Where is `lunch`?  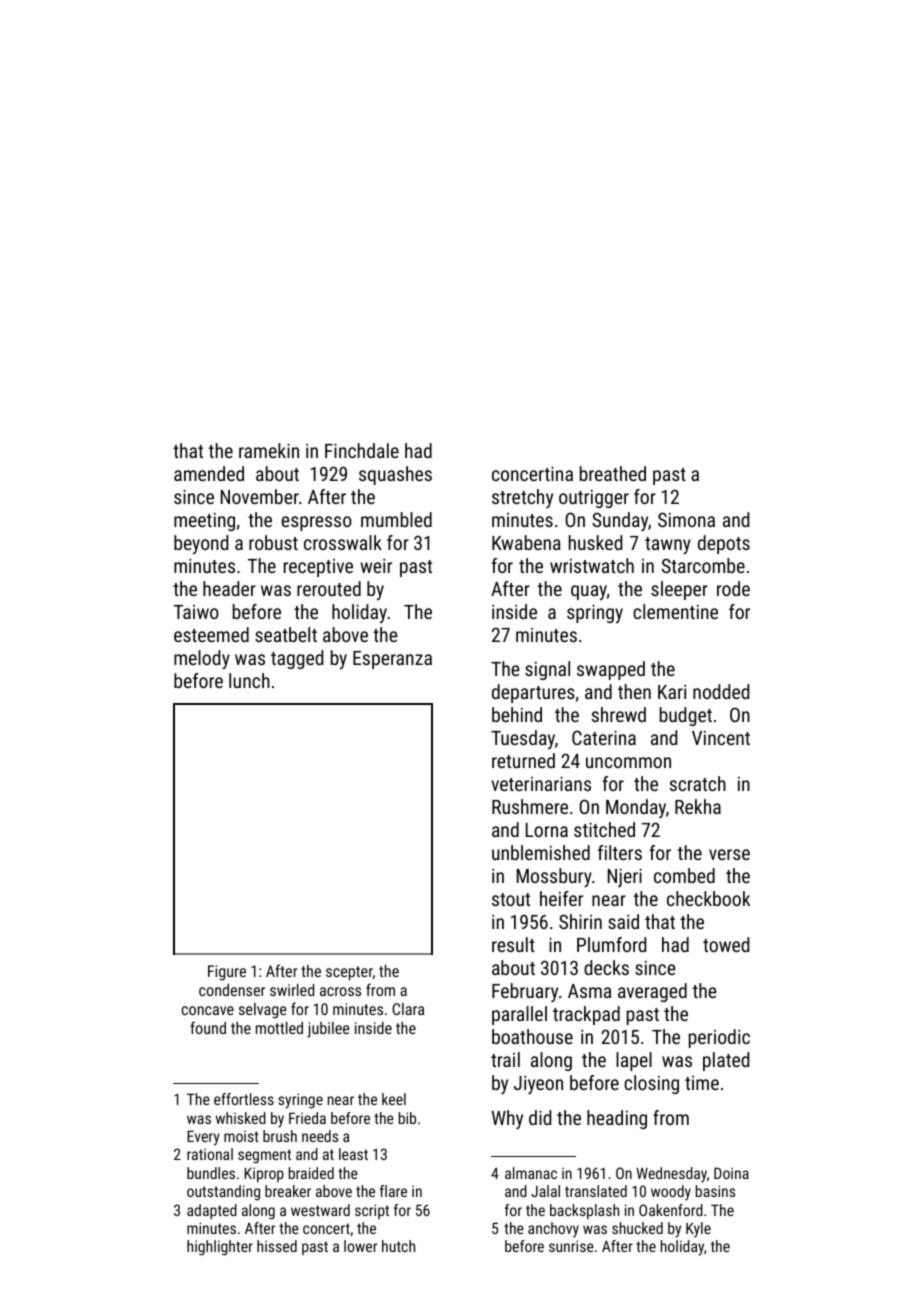
lunch is located at coordinates (249, 680).
